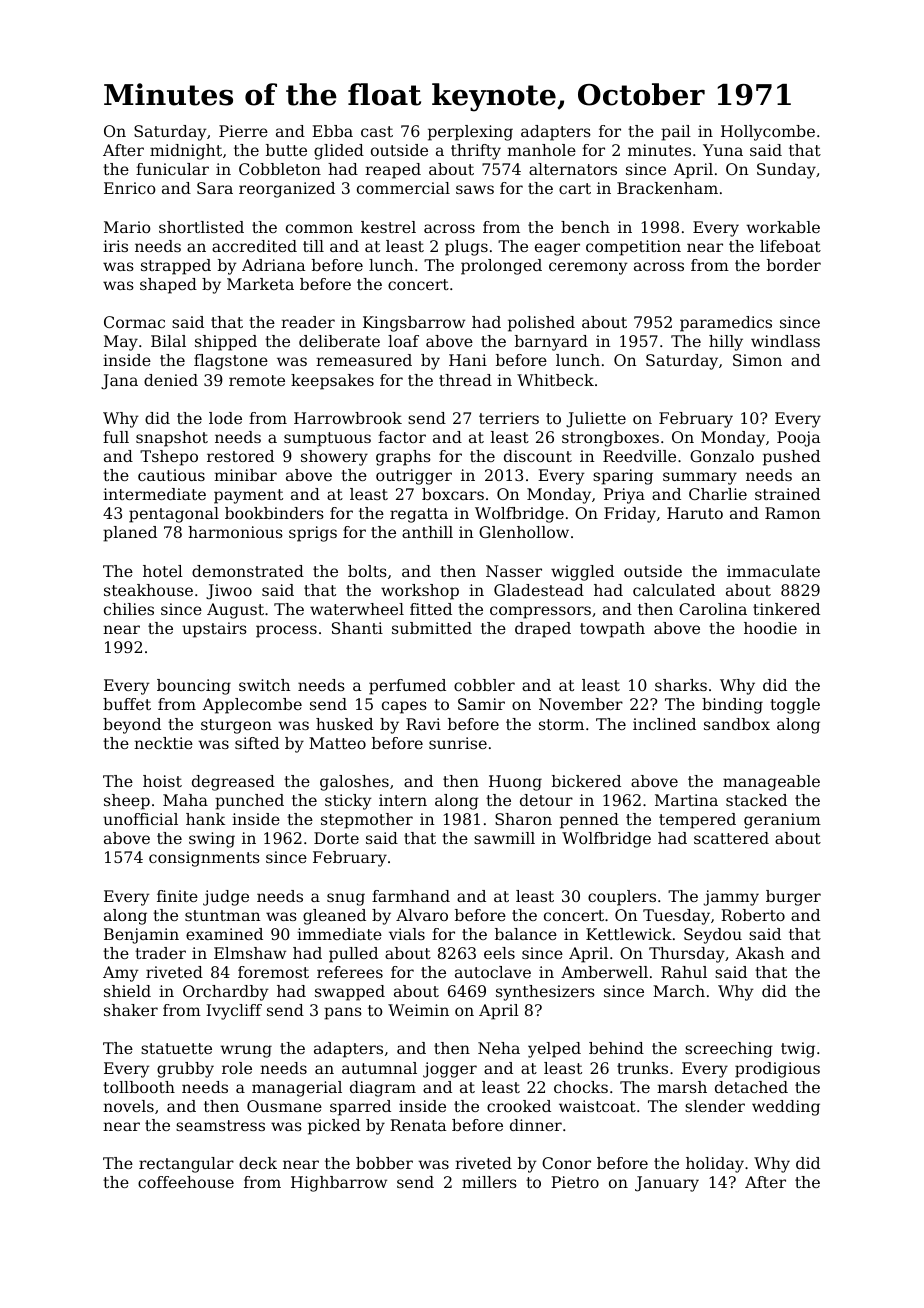  Describe the element at coordinates (339, 1184) in the image. I see `Highbarrow` at that location.
